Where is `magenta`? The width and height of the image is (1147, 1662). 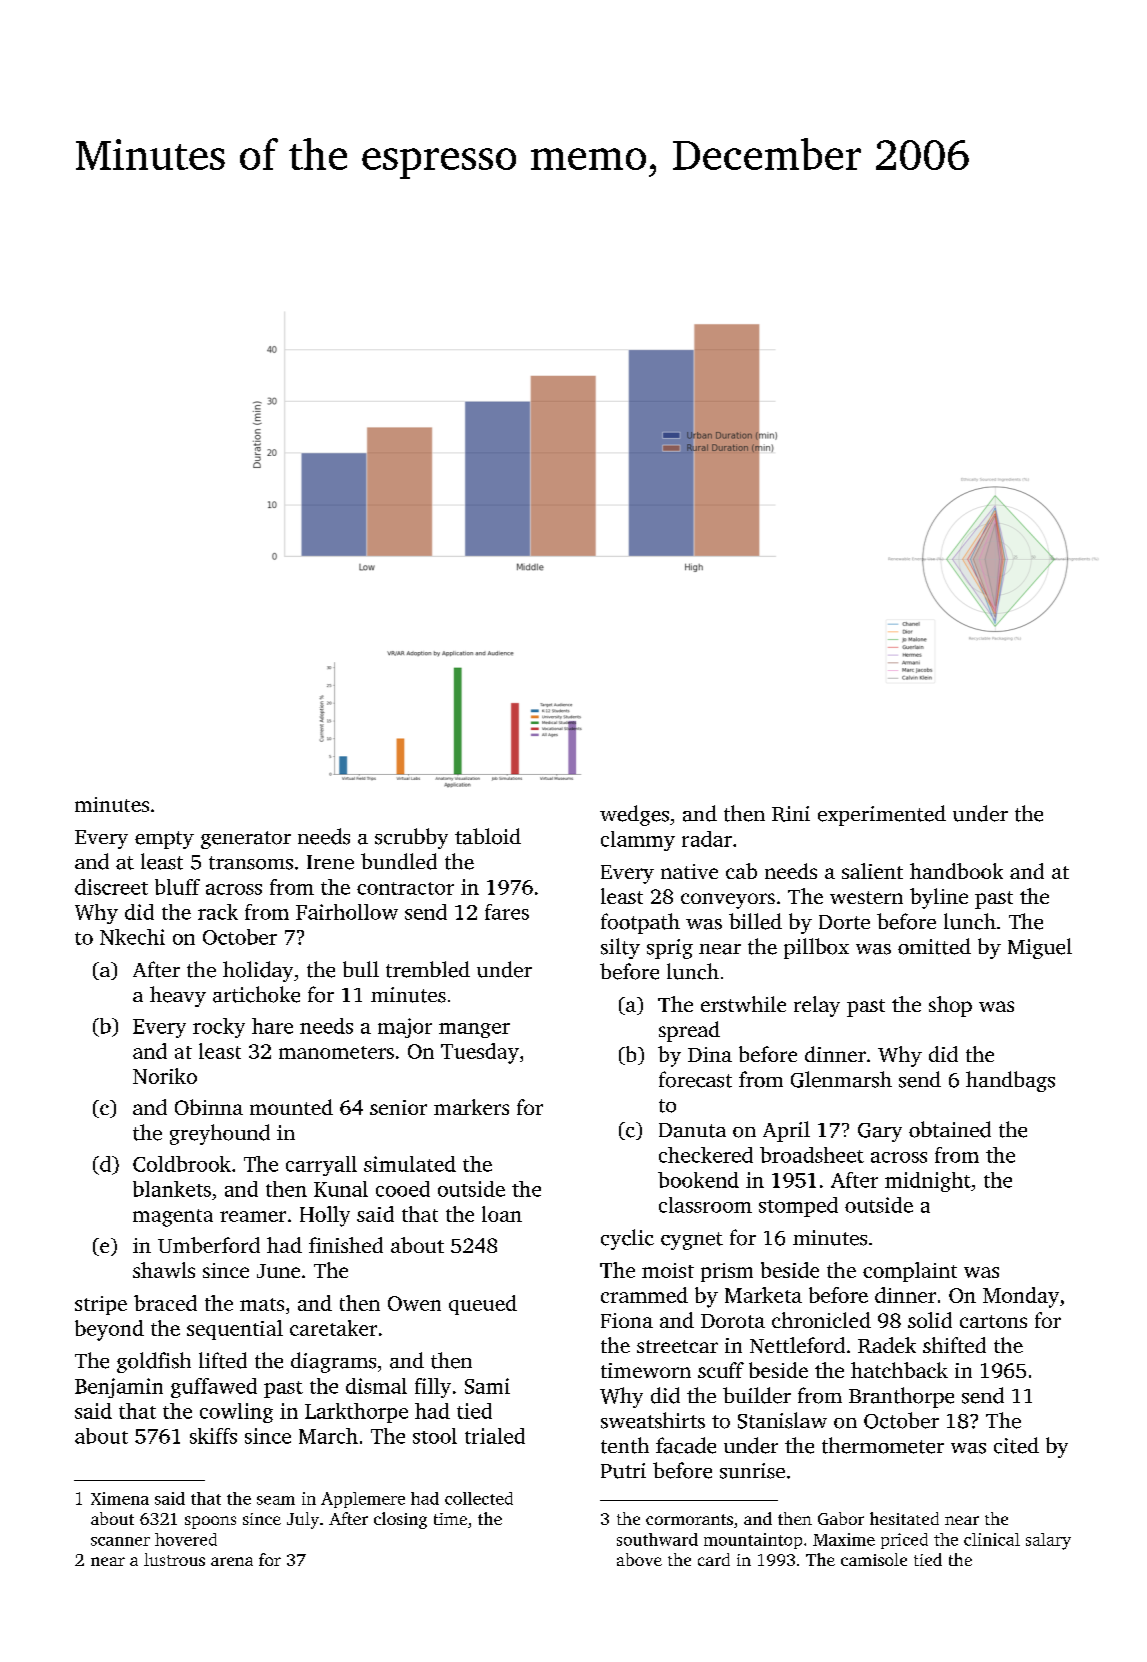 magenta is located at coordinates (173, 1218).
